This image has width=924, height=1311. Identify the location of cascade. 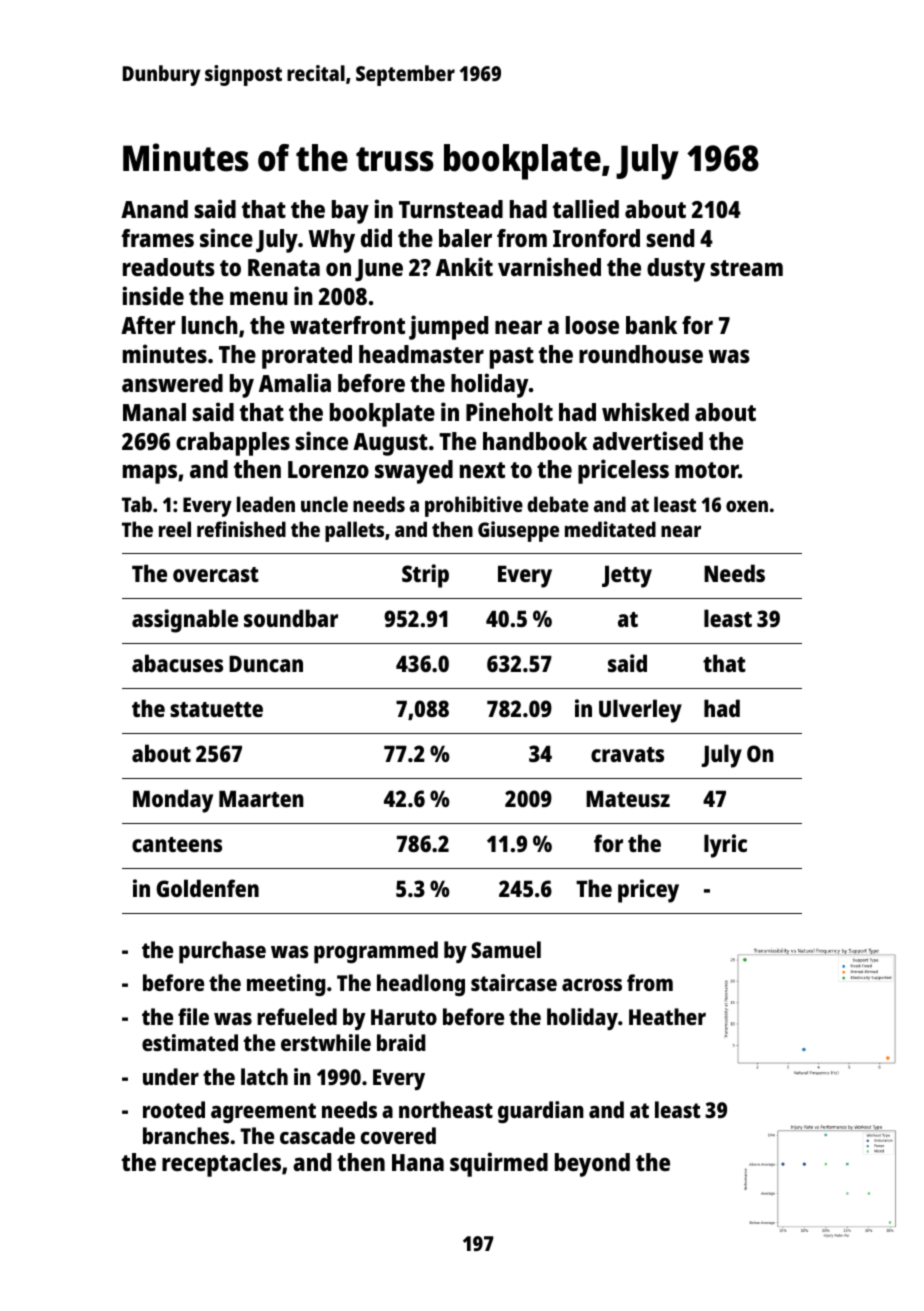
(317, 1135).
